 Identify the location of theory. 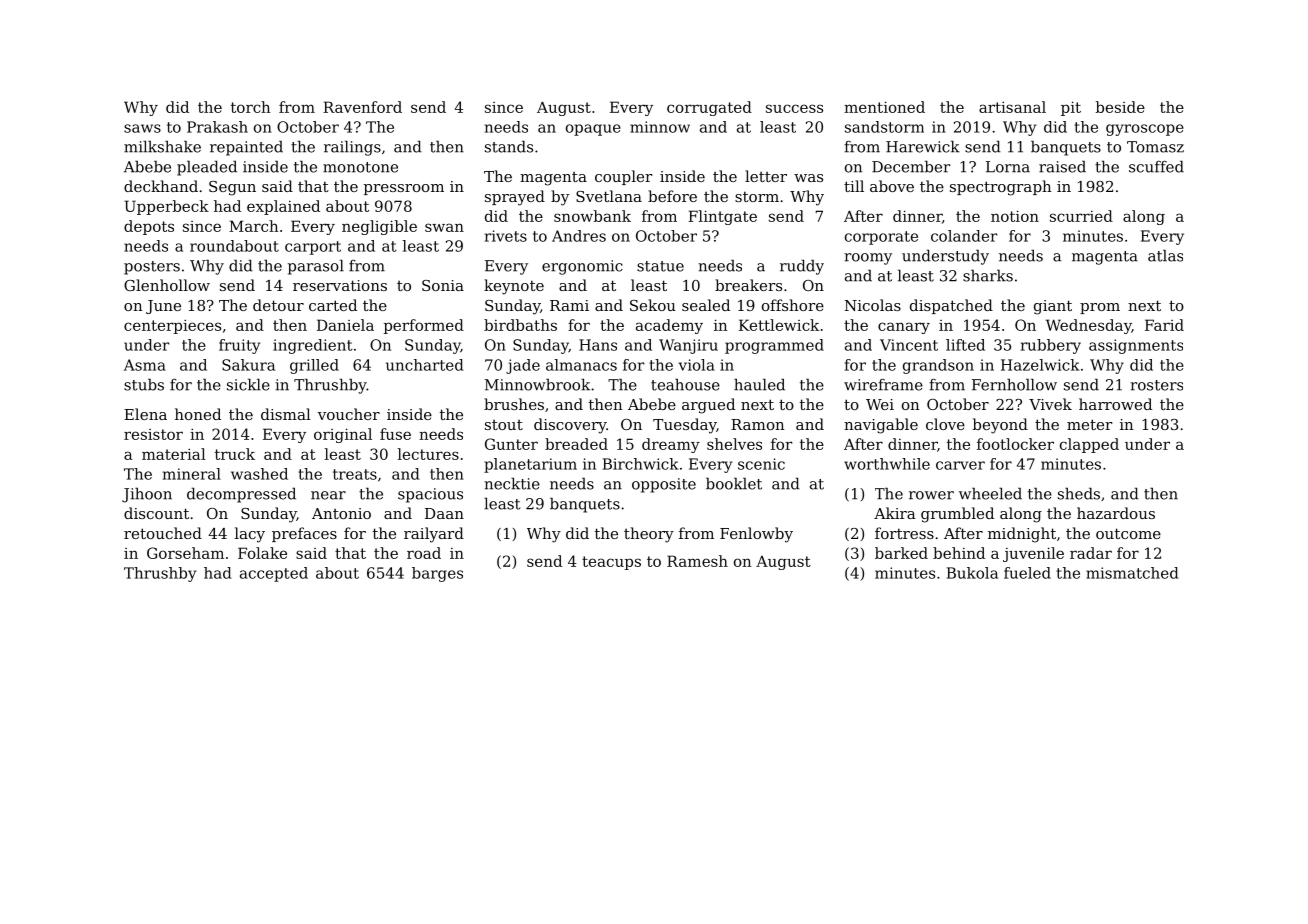
(649, 535).
